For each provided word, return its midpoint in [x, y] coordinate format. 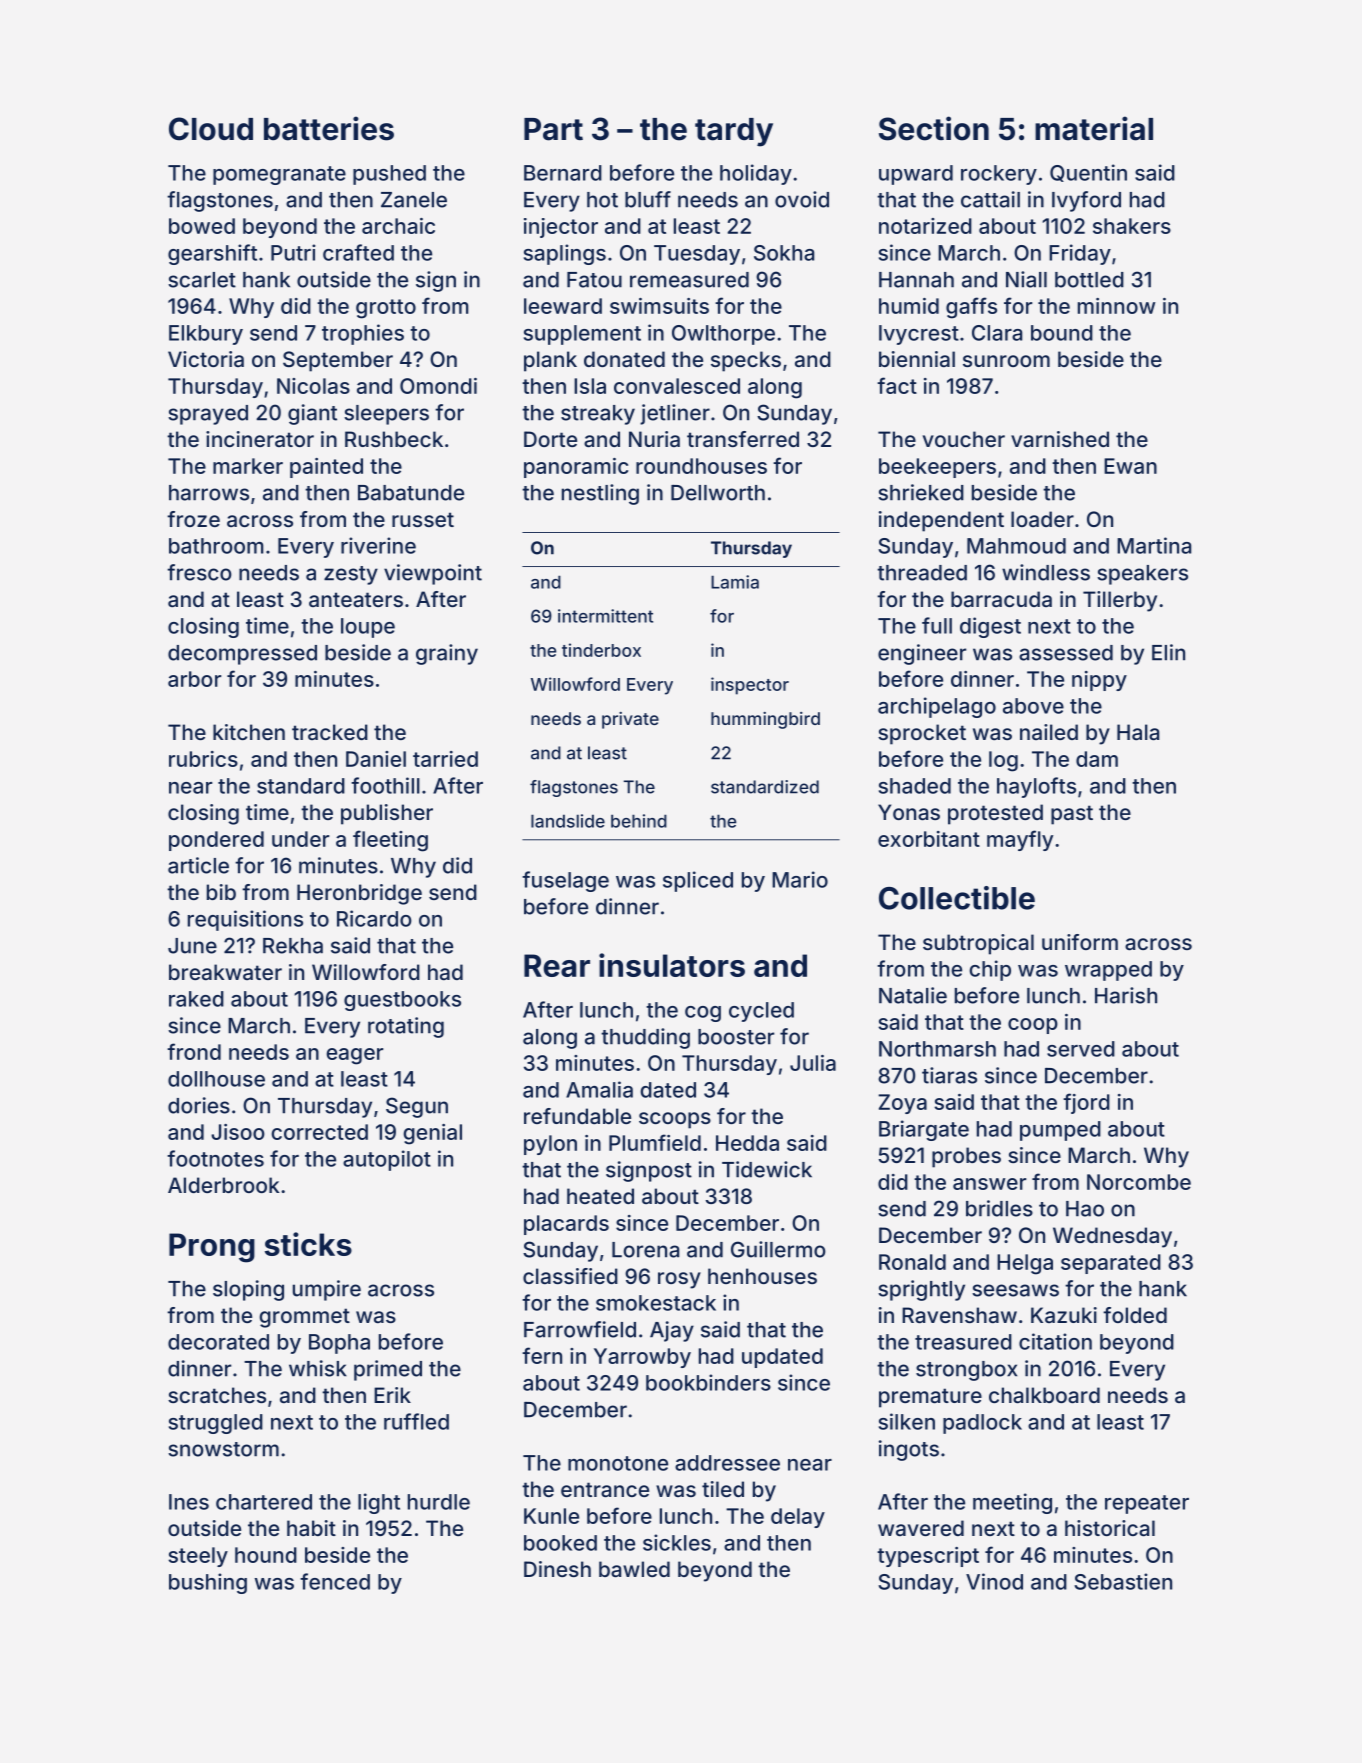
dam [1097, 759]
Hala [1138, 732]
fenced [335, 1581]
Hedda [747, 1143]
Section [934, 128]
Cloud [211, 129]
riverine [378, 545]
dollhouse [216, 1079]
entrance [605, 1490]
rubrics [203, 759]
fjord [1086, 1103]
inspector [750, 686]
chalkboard [1044, 1395]
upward [916, 175]
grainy [447, 654]
